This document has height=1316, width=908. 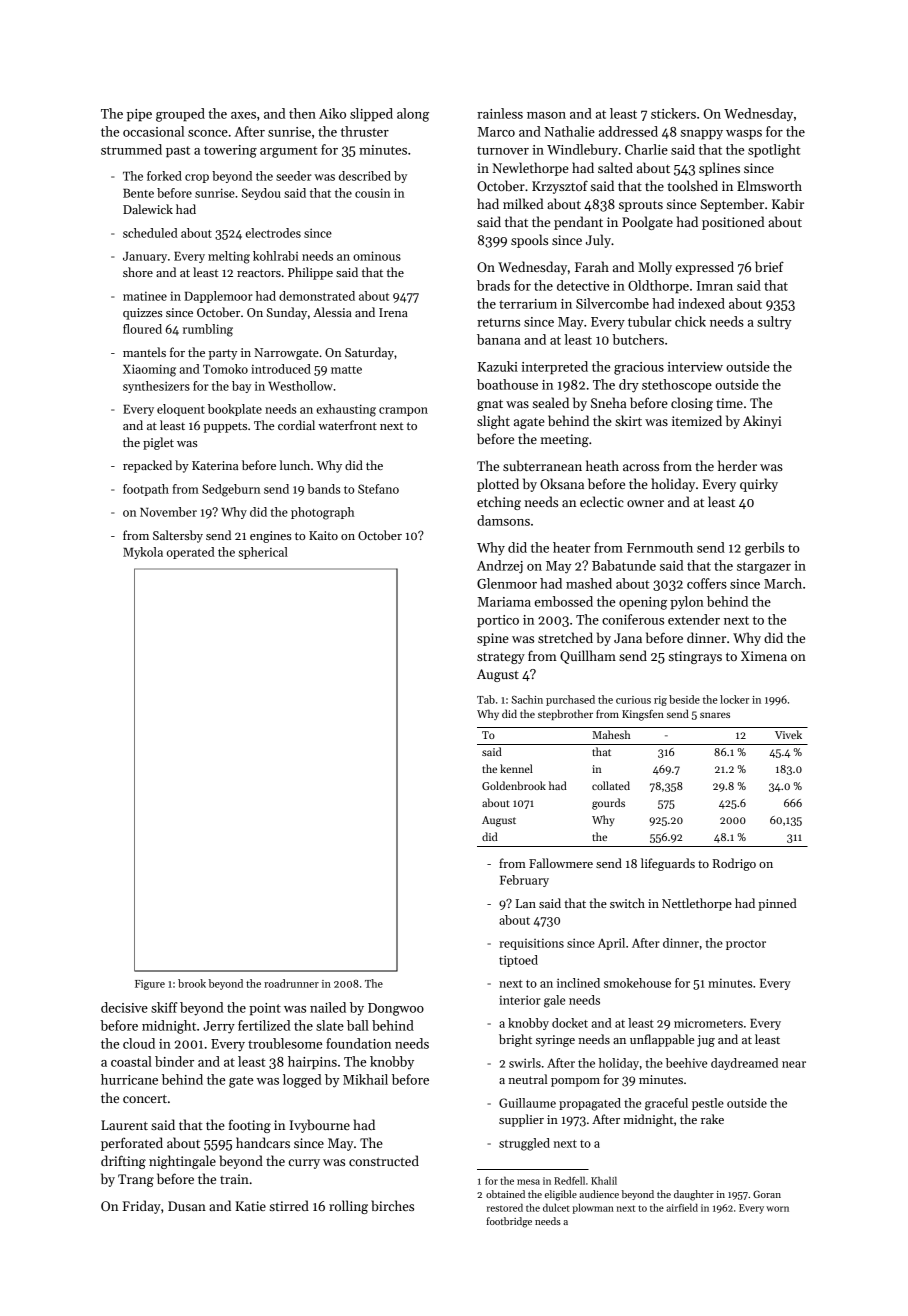 I want to click on November, so click(x=168, y=512).
